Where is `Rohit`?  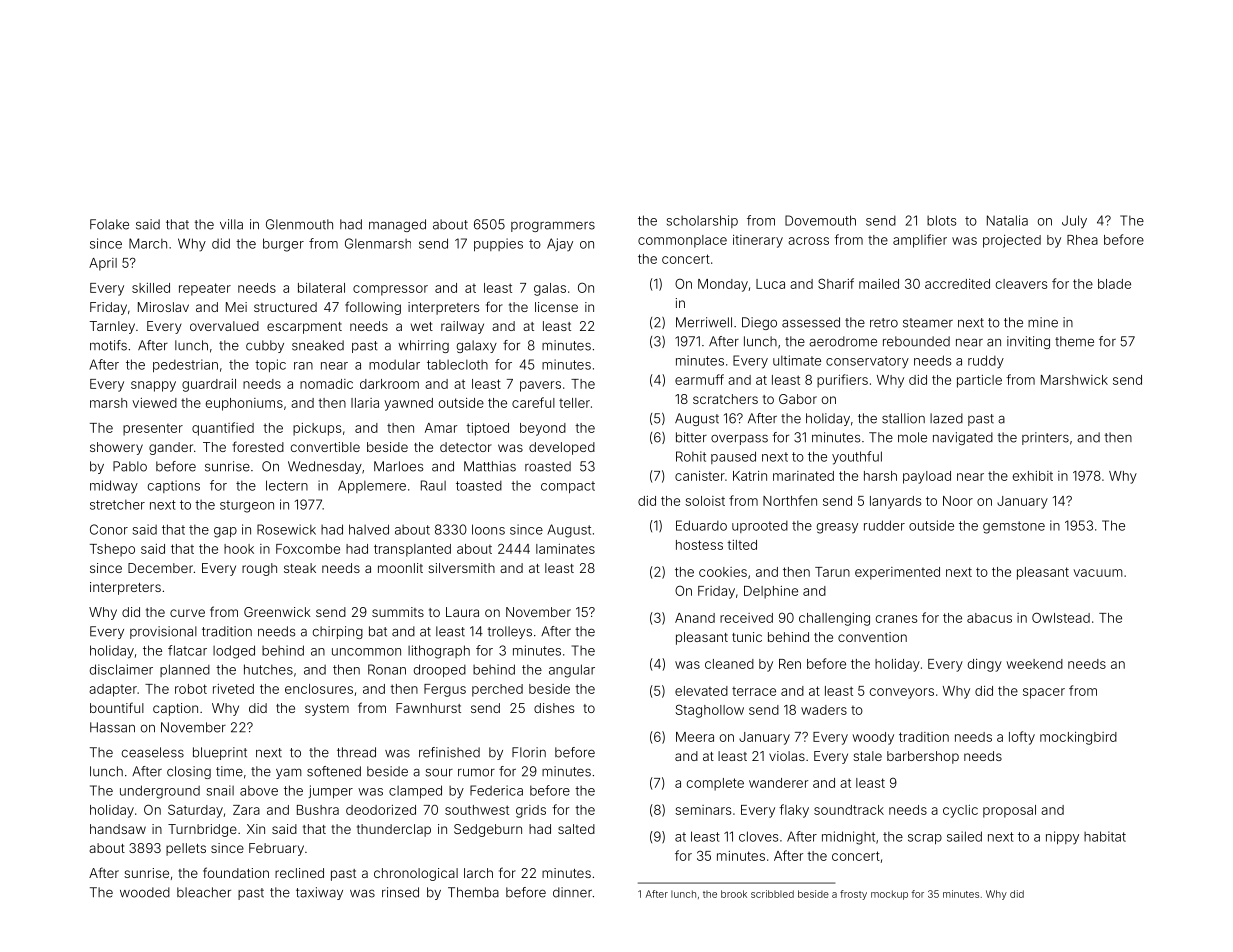 Rohit is located at coordinates (691, 456).
